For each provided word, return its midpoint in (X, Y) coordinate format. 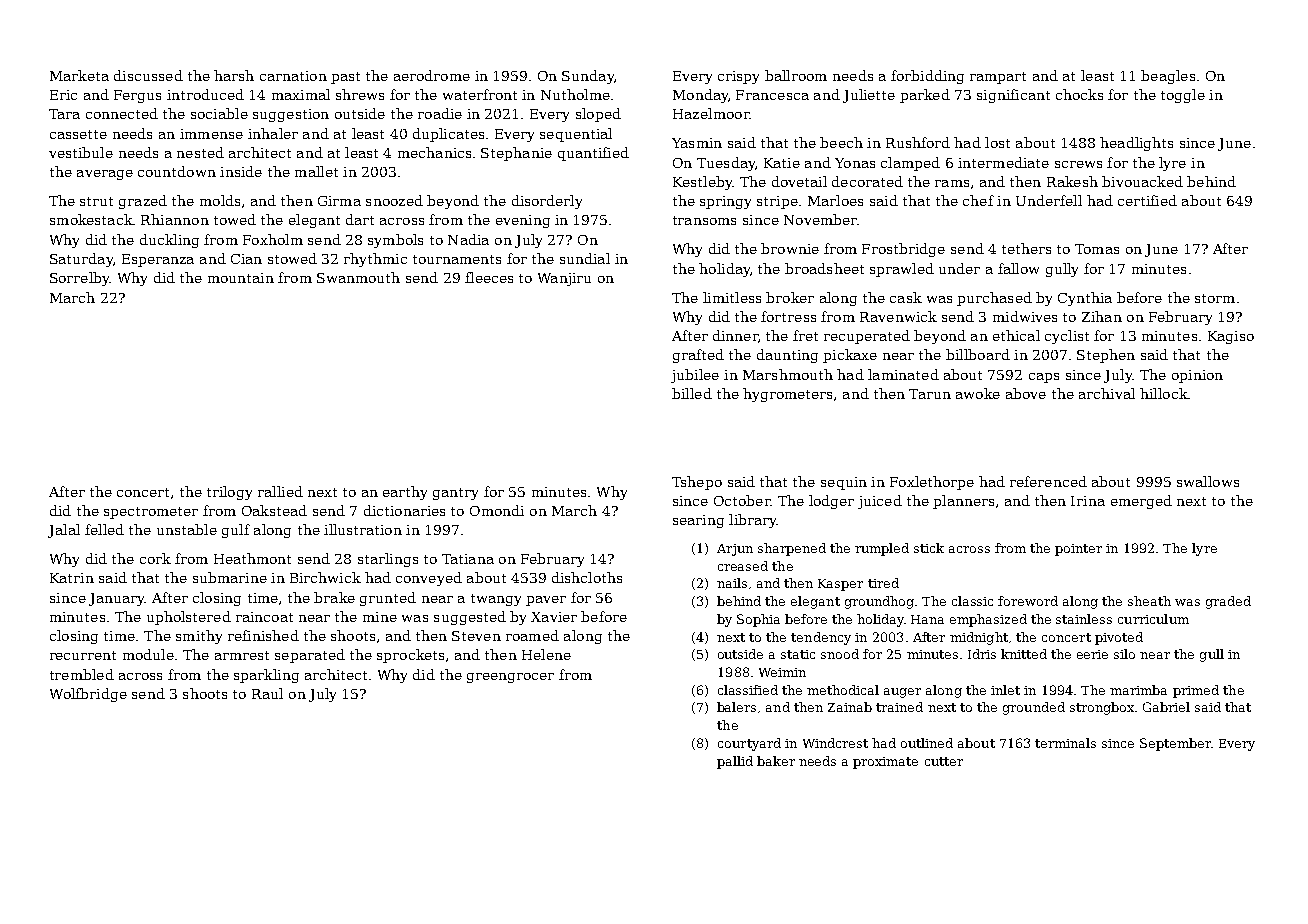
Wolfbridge (88, 695)
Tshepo (697, 483)
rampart (998, 78)
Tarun (930, 394)
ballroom (796, 75)
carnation (293, 76)
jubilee (695, 376)
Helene (546, 654)
